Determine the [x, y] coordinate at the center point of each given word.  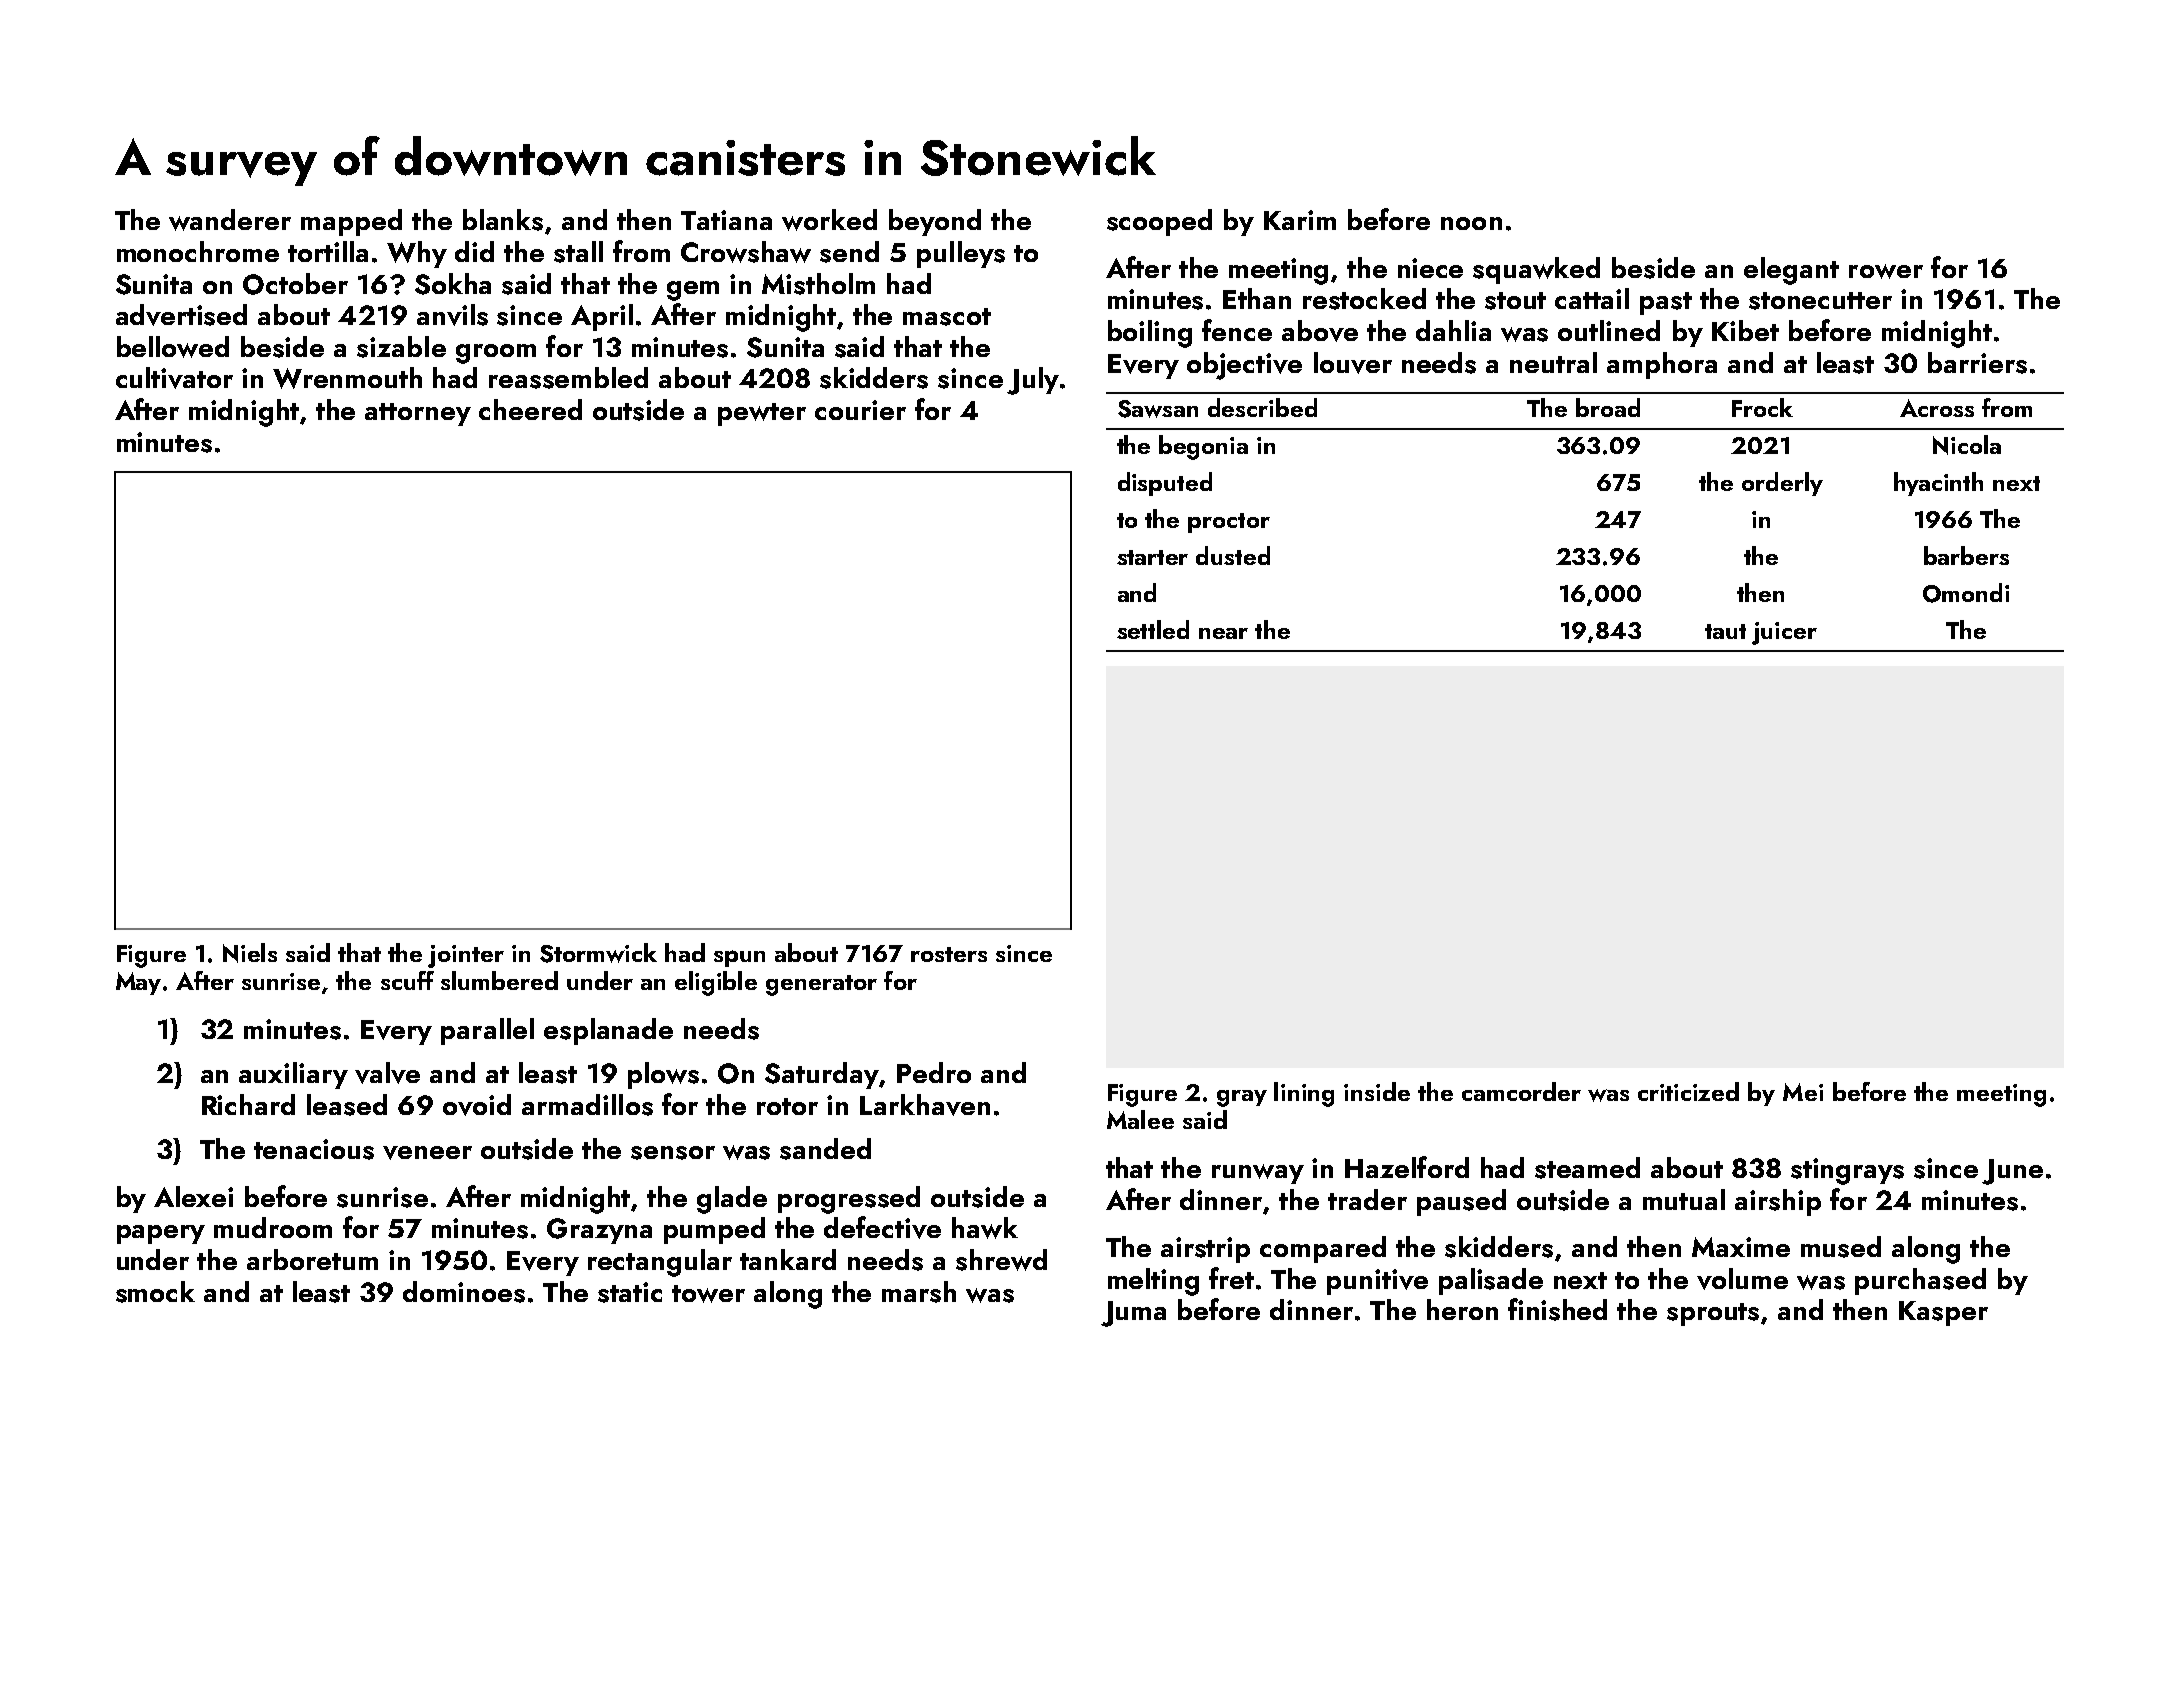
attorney [418, 414]
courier [860, 410]
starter [1152, 557]
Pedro [934, 1072]
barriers [1977, 363]
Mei [1803, 1092]
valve [387, 1073]
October [295, 284]
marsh [919, 1292]
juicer [1784, 633]
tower [708, 1294]
